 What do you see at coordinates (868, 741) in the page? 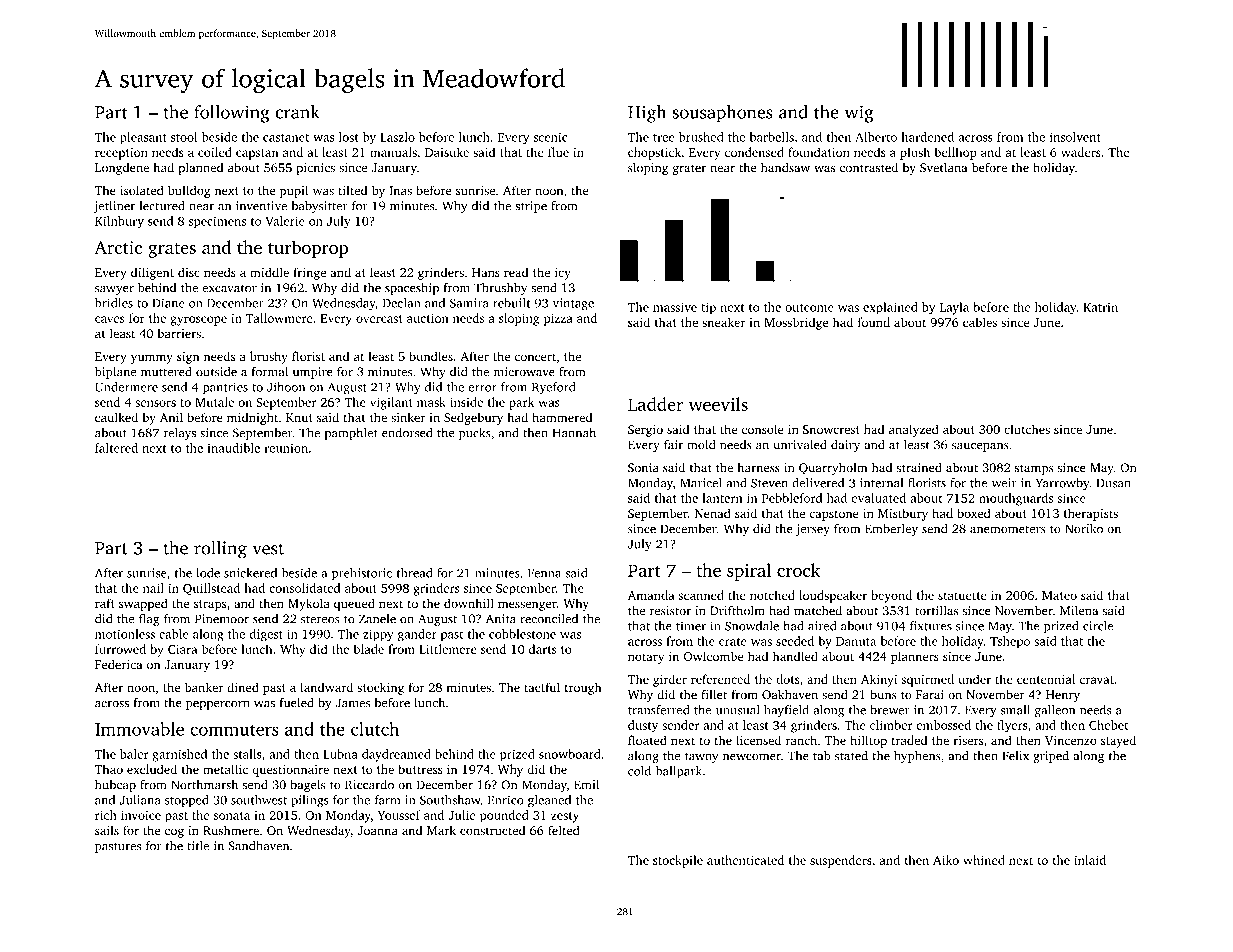
I see `hilltop` at bounding box center [868, 741].
